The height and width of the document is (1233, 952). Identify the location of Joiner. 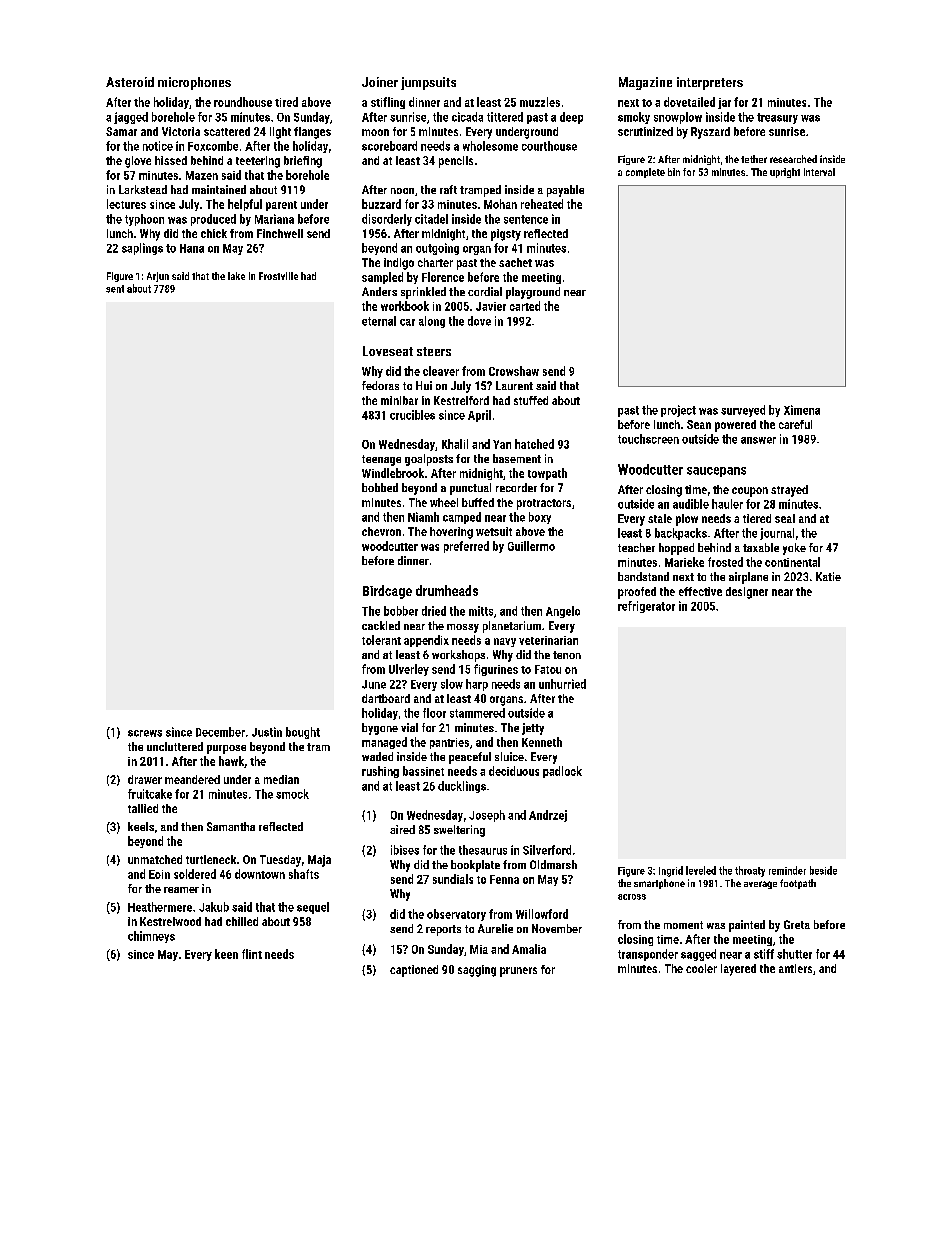
(380, 82).
